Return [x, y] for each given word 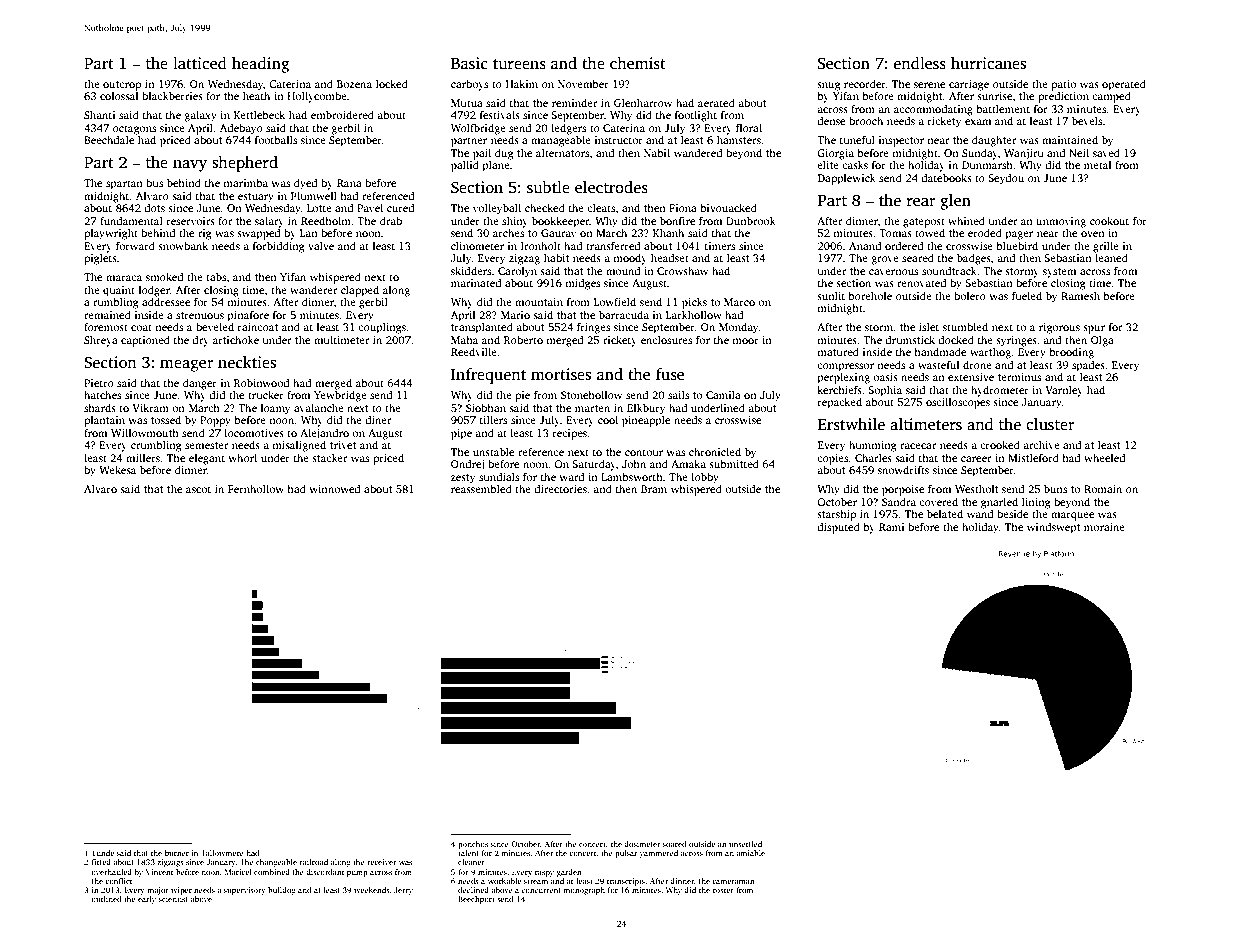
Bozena [354, 84]
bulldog [282, 891]
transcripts [626, 882]
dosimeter [642, 844]
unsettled [745, 844]
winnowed [335, 488]
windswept [1054, 528]
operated [1124, 85]
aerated [716, 102]
